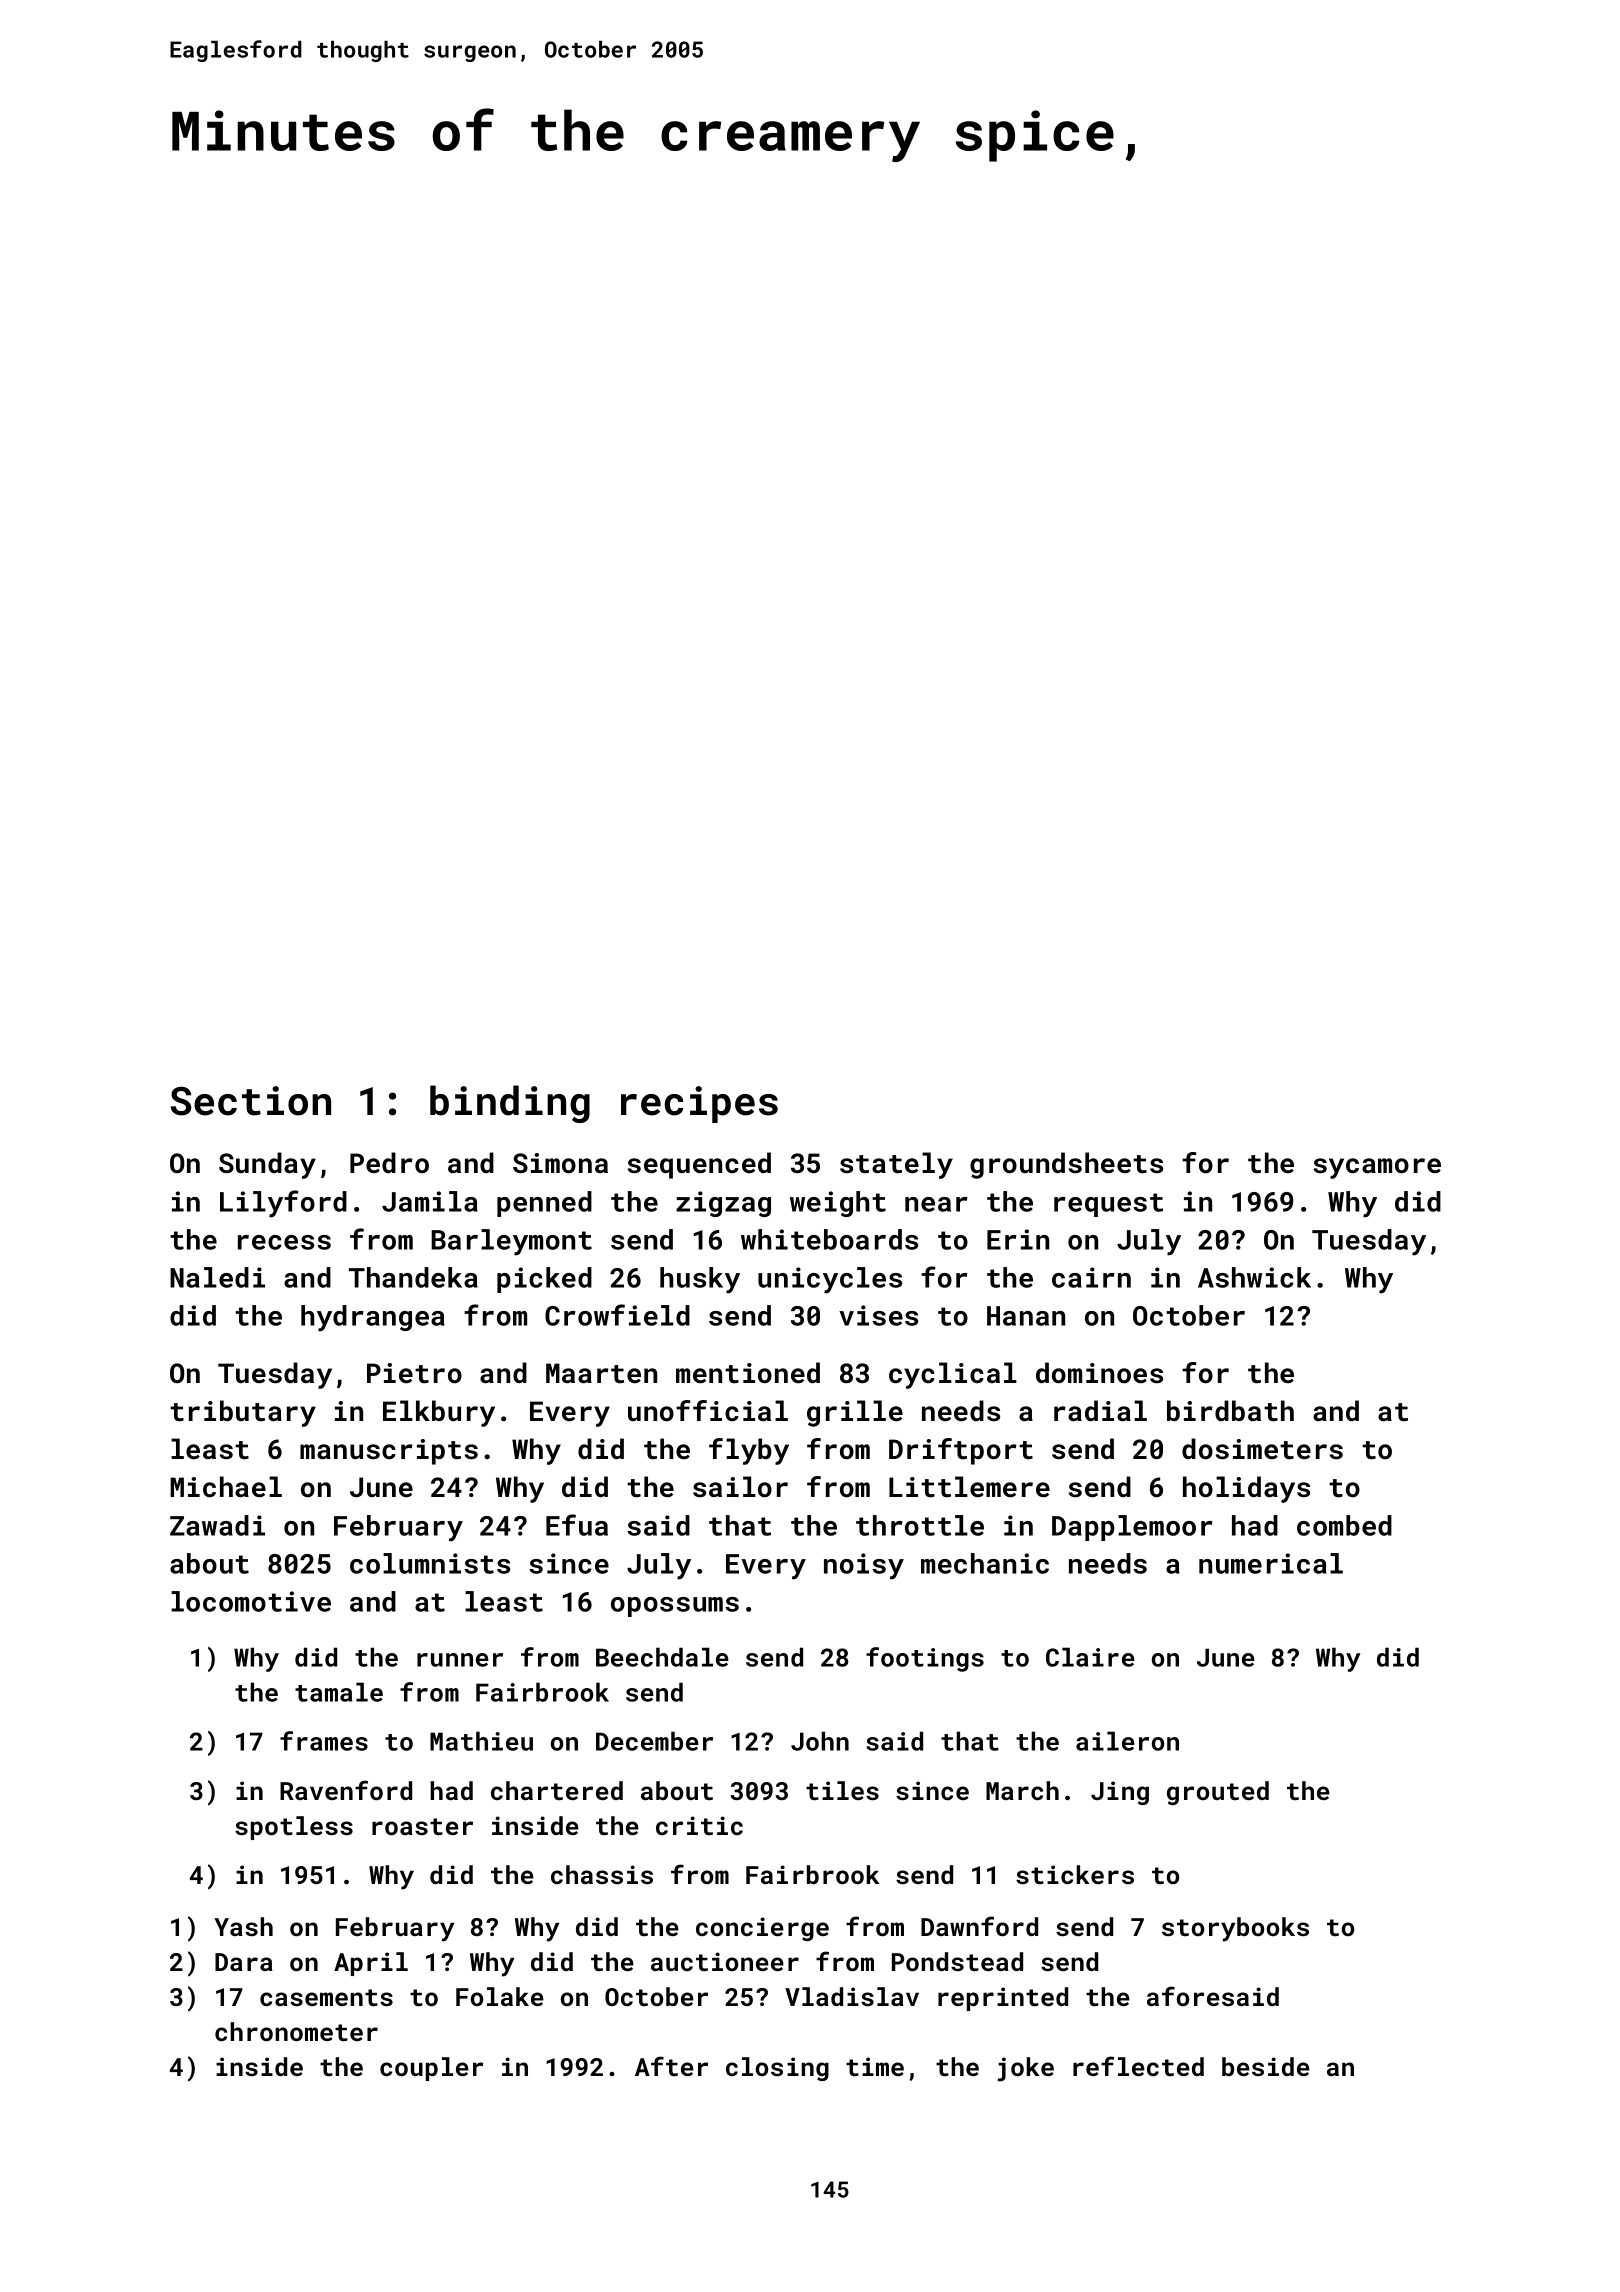  What do you see at coordinates (1099, 1373) in the image?
I see `dominoes` at bounding box center [1099, 1373].
